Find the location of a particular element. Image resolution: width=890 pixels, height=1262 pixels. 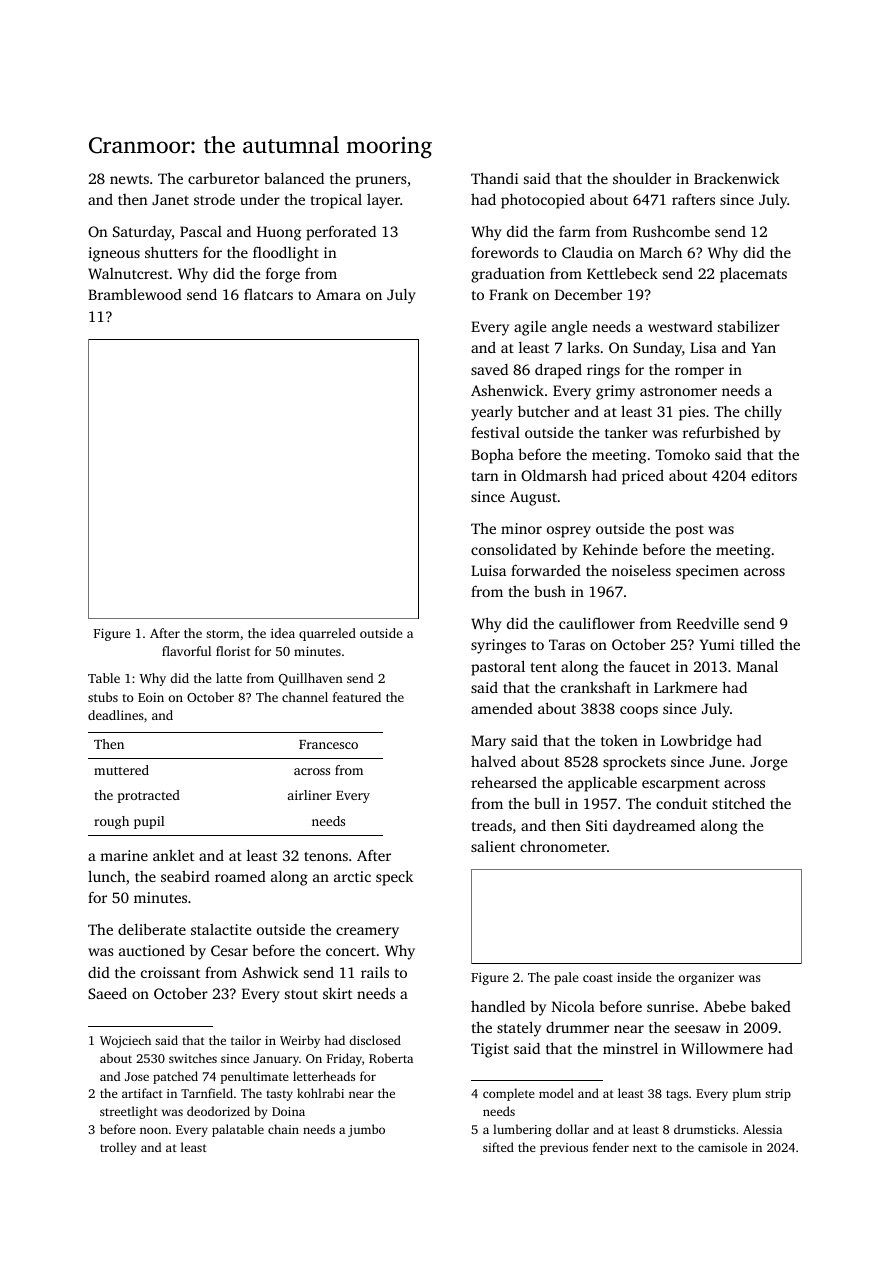

Eoin is located at coordinates (151, 697).
